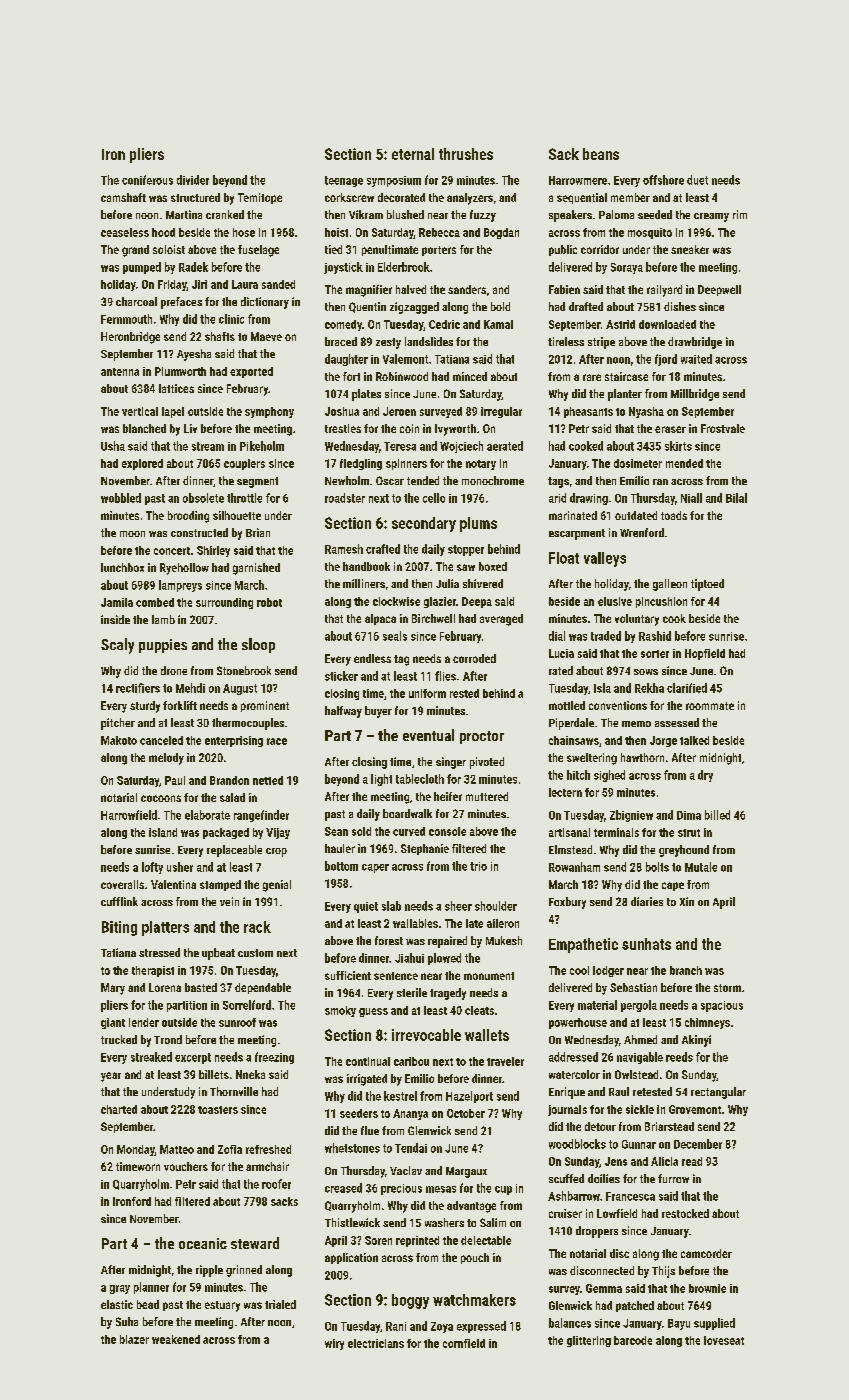 Image resolution: width=849 pixels, height=1400 pixels. Describe the element at coordinates (244, 670) in the screenshot. I see `Stonebrook` at that location.
